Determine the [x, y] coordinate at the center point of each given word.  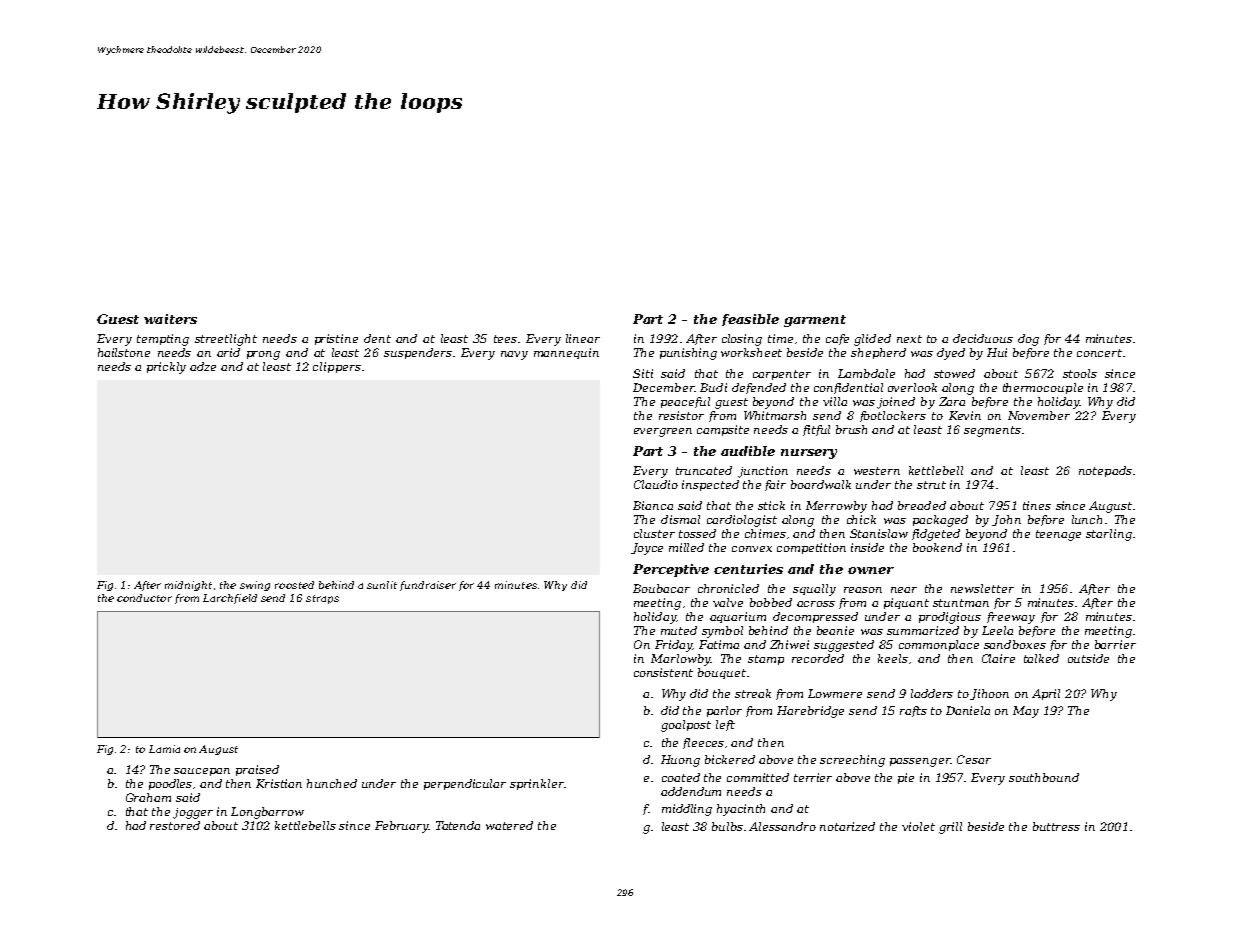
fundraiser [428, 586]
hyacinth [741, 810]
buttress [1056, 826]
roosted [294, 585]
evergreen [663, 432]
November [1039, 415]
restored [175, 825]
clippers [337, 367]
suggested [844, 646]
